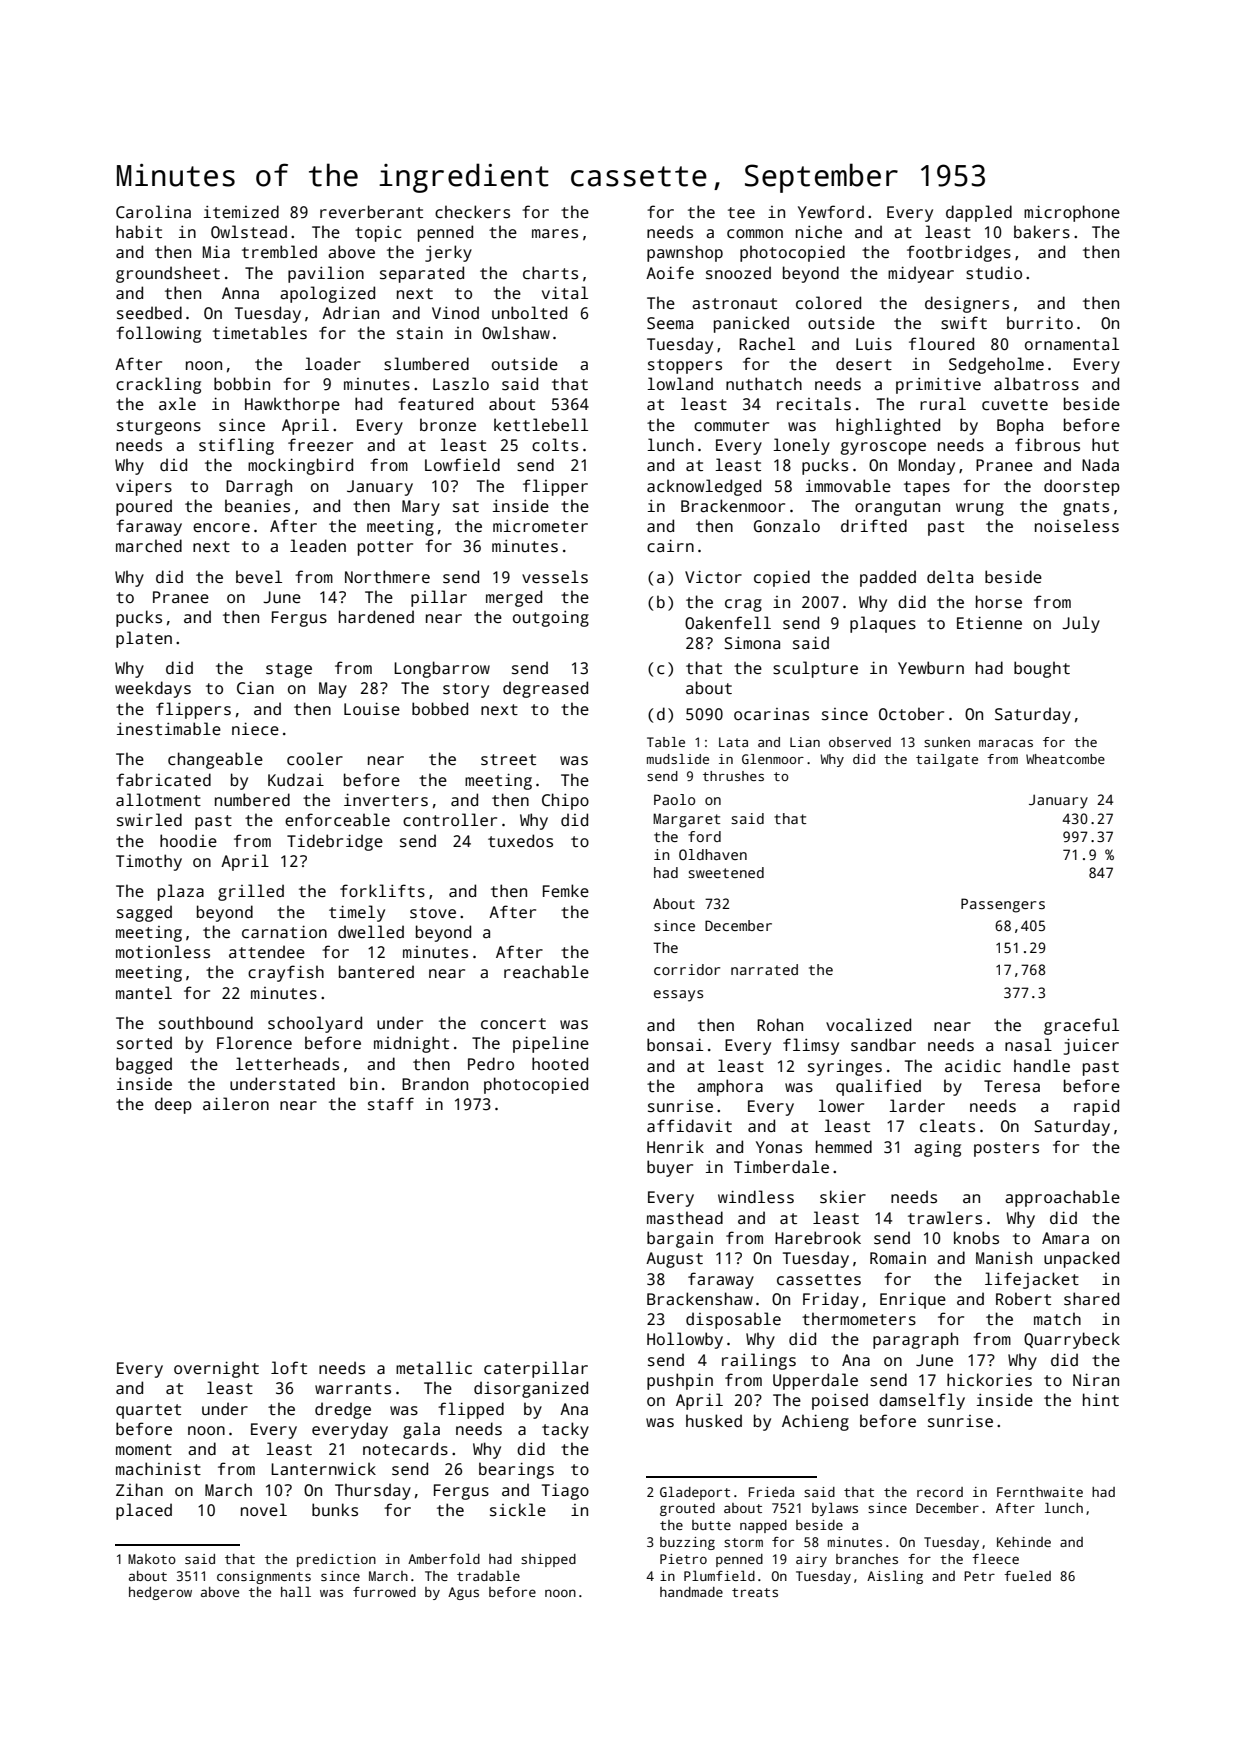 This document has height=1749, width=1236. Describe the element at coordinates (221, 528) in the document. I see `encore` at that location.
